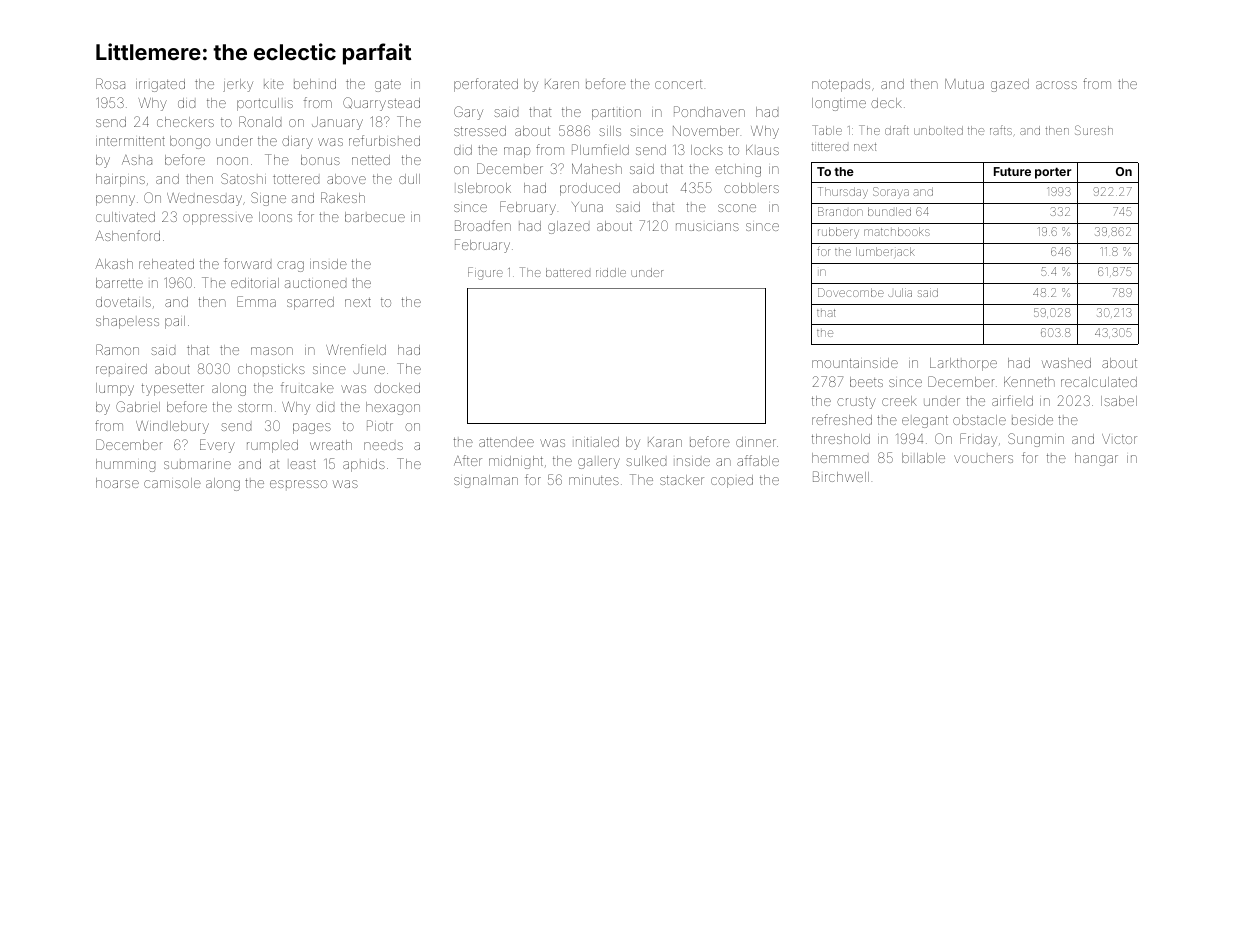 The width and height of the screenshot is (1233, 952). I want to click on partition, so click(616, 114).
